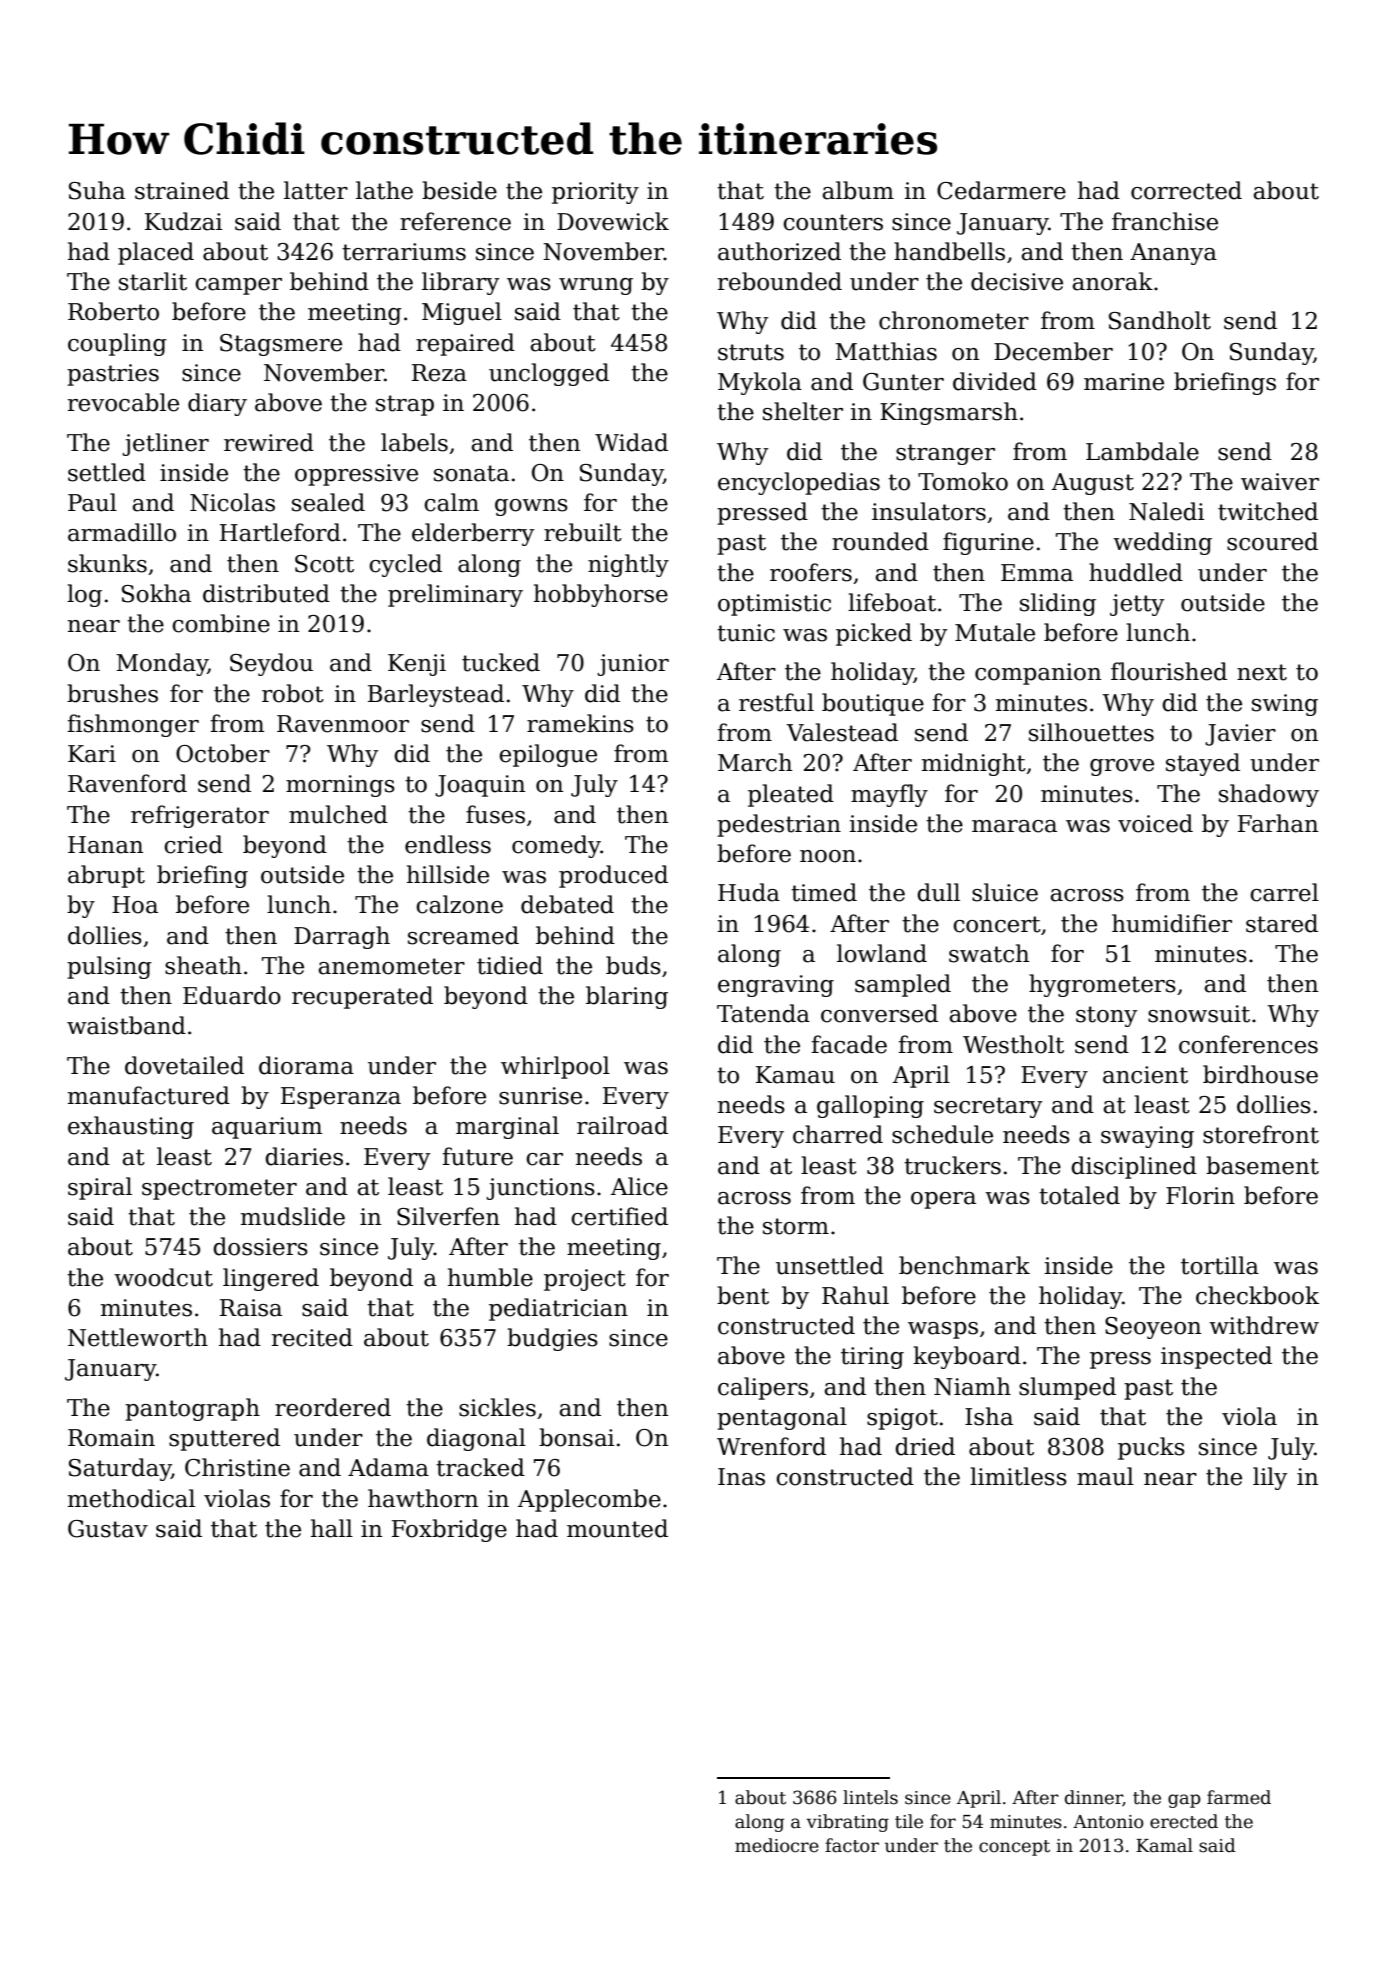  Describe the element at coordinates (97, 190) in the screenshot. I see `Suha` at that location.
